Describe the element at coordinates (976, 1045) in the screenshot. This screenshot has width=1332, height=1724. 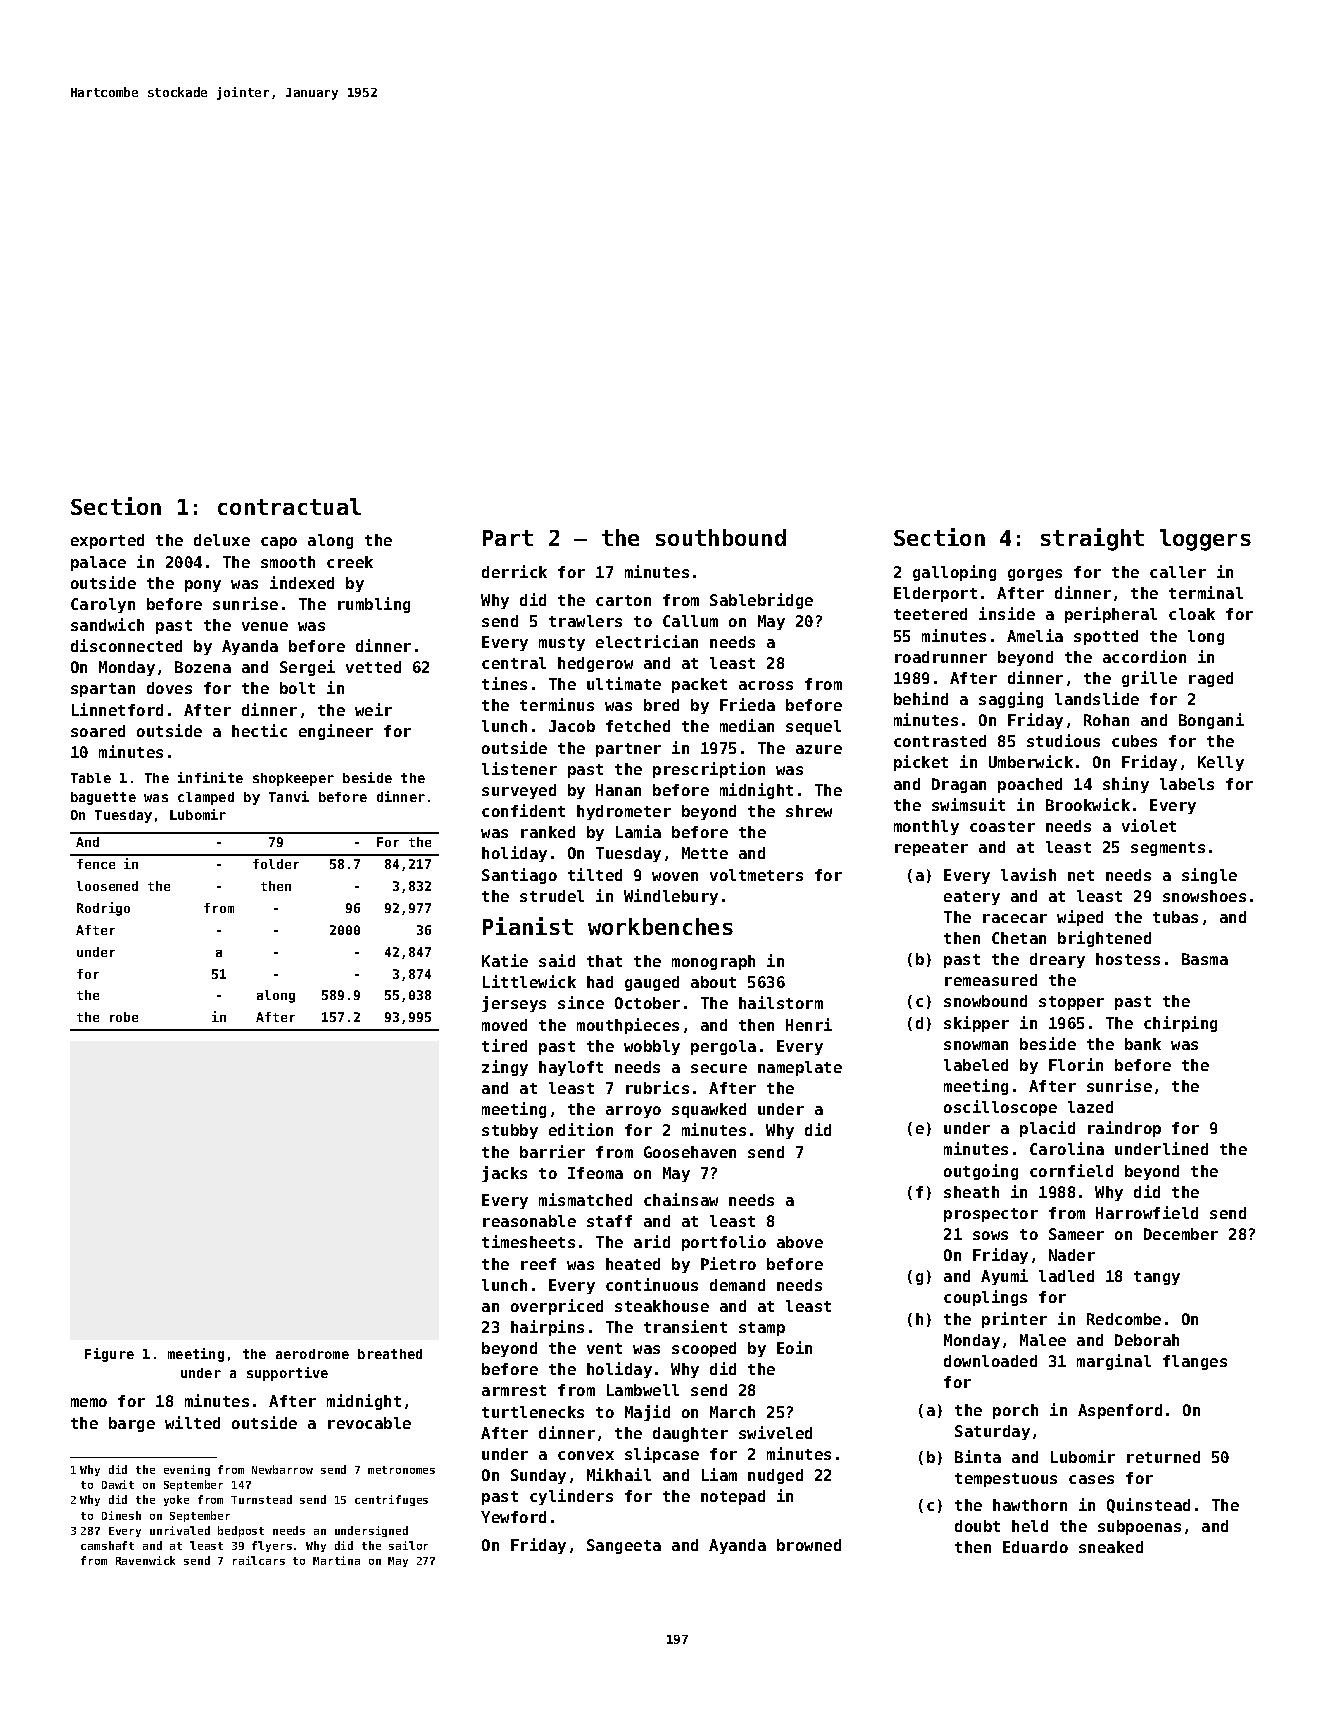
I see `snowman` at that location.
